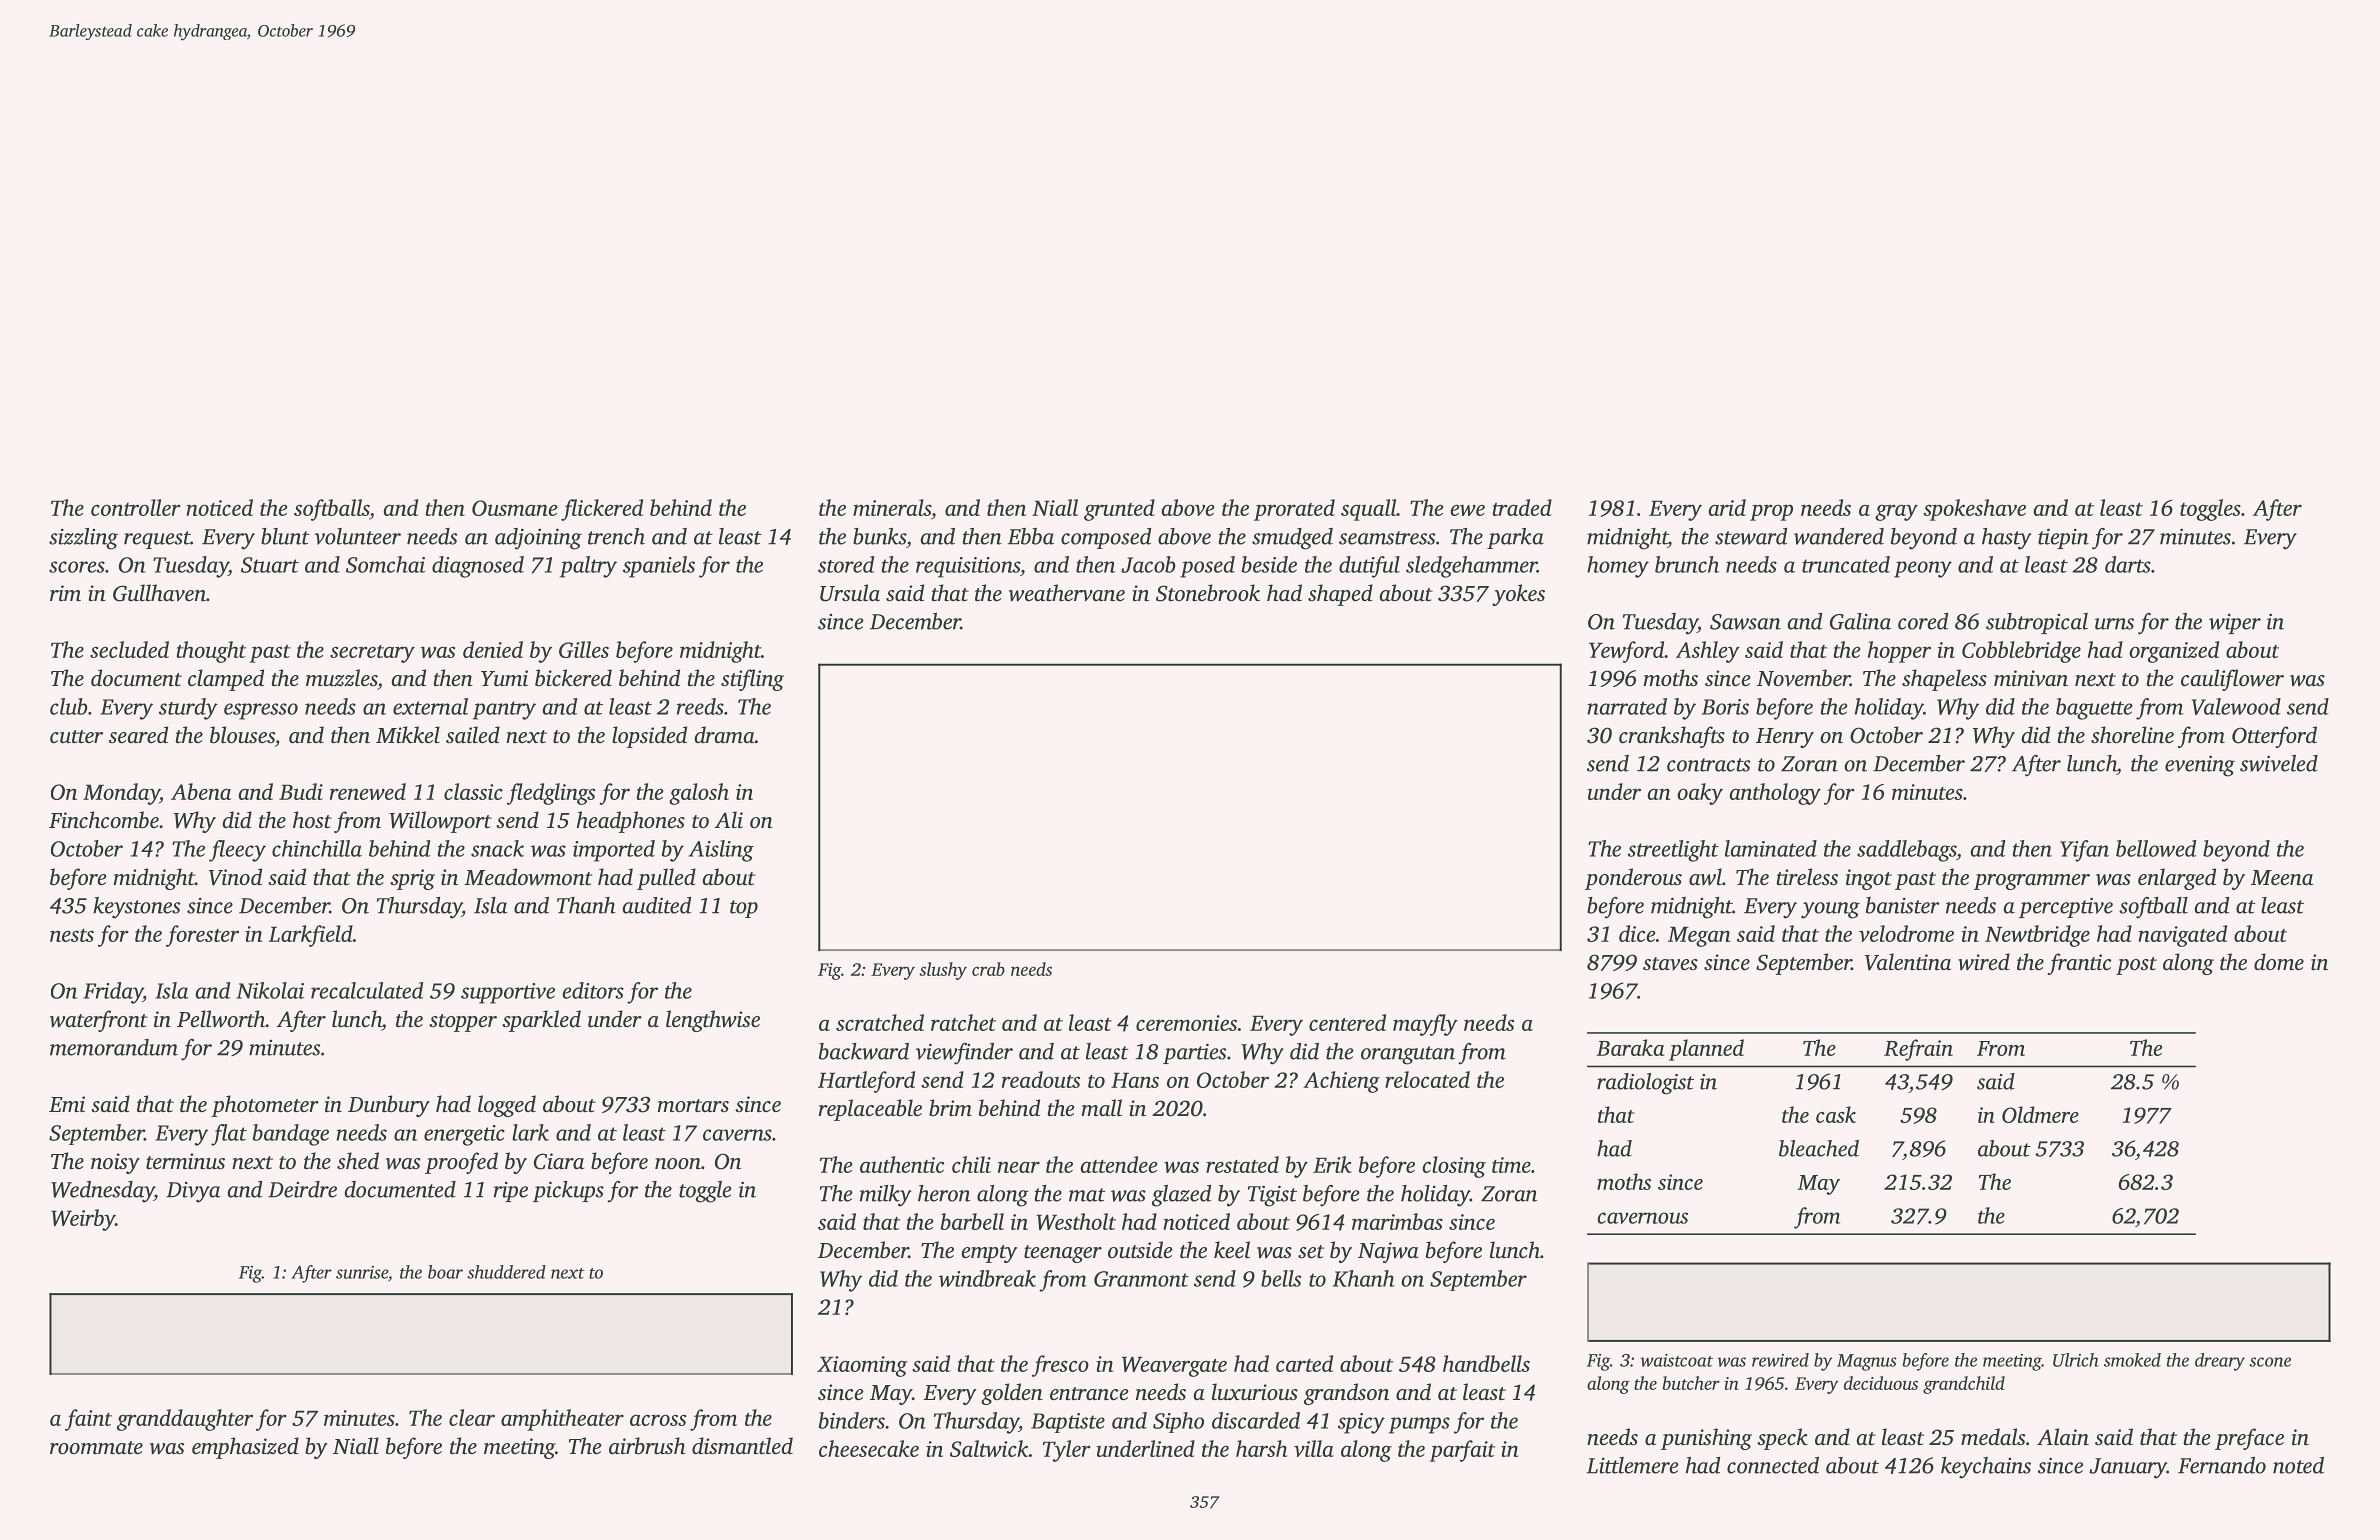 Image resolution: width=2380 pixels, height=1540 pixels. Describe the element at coordinates (1700, 794) in the screenshot. I see `oaky` at that location.
